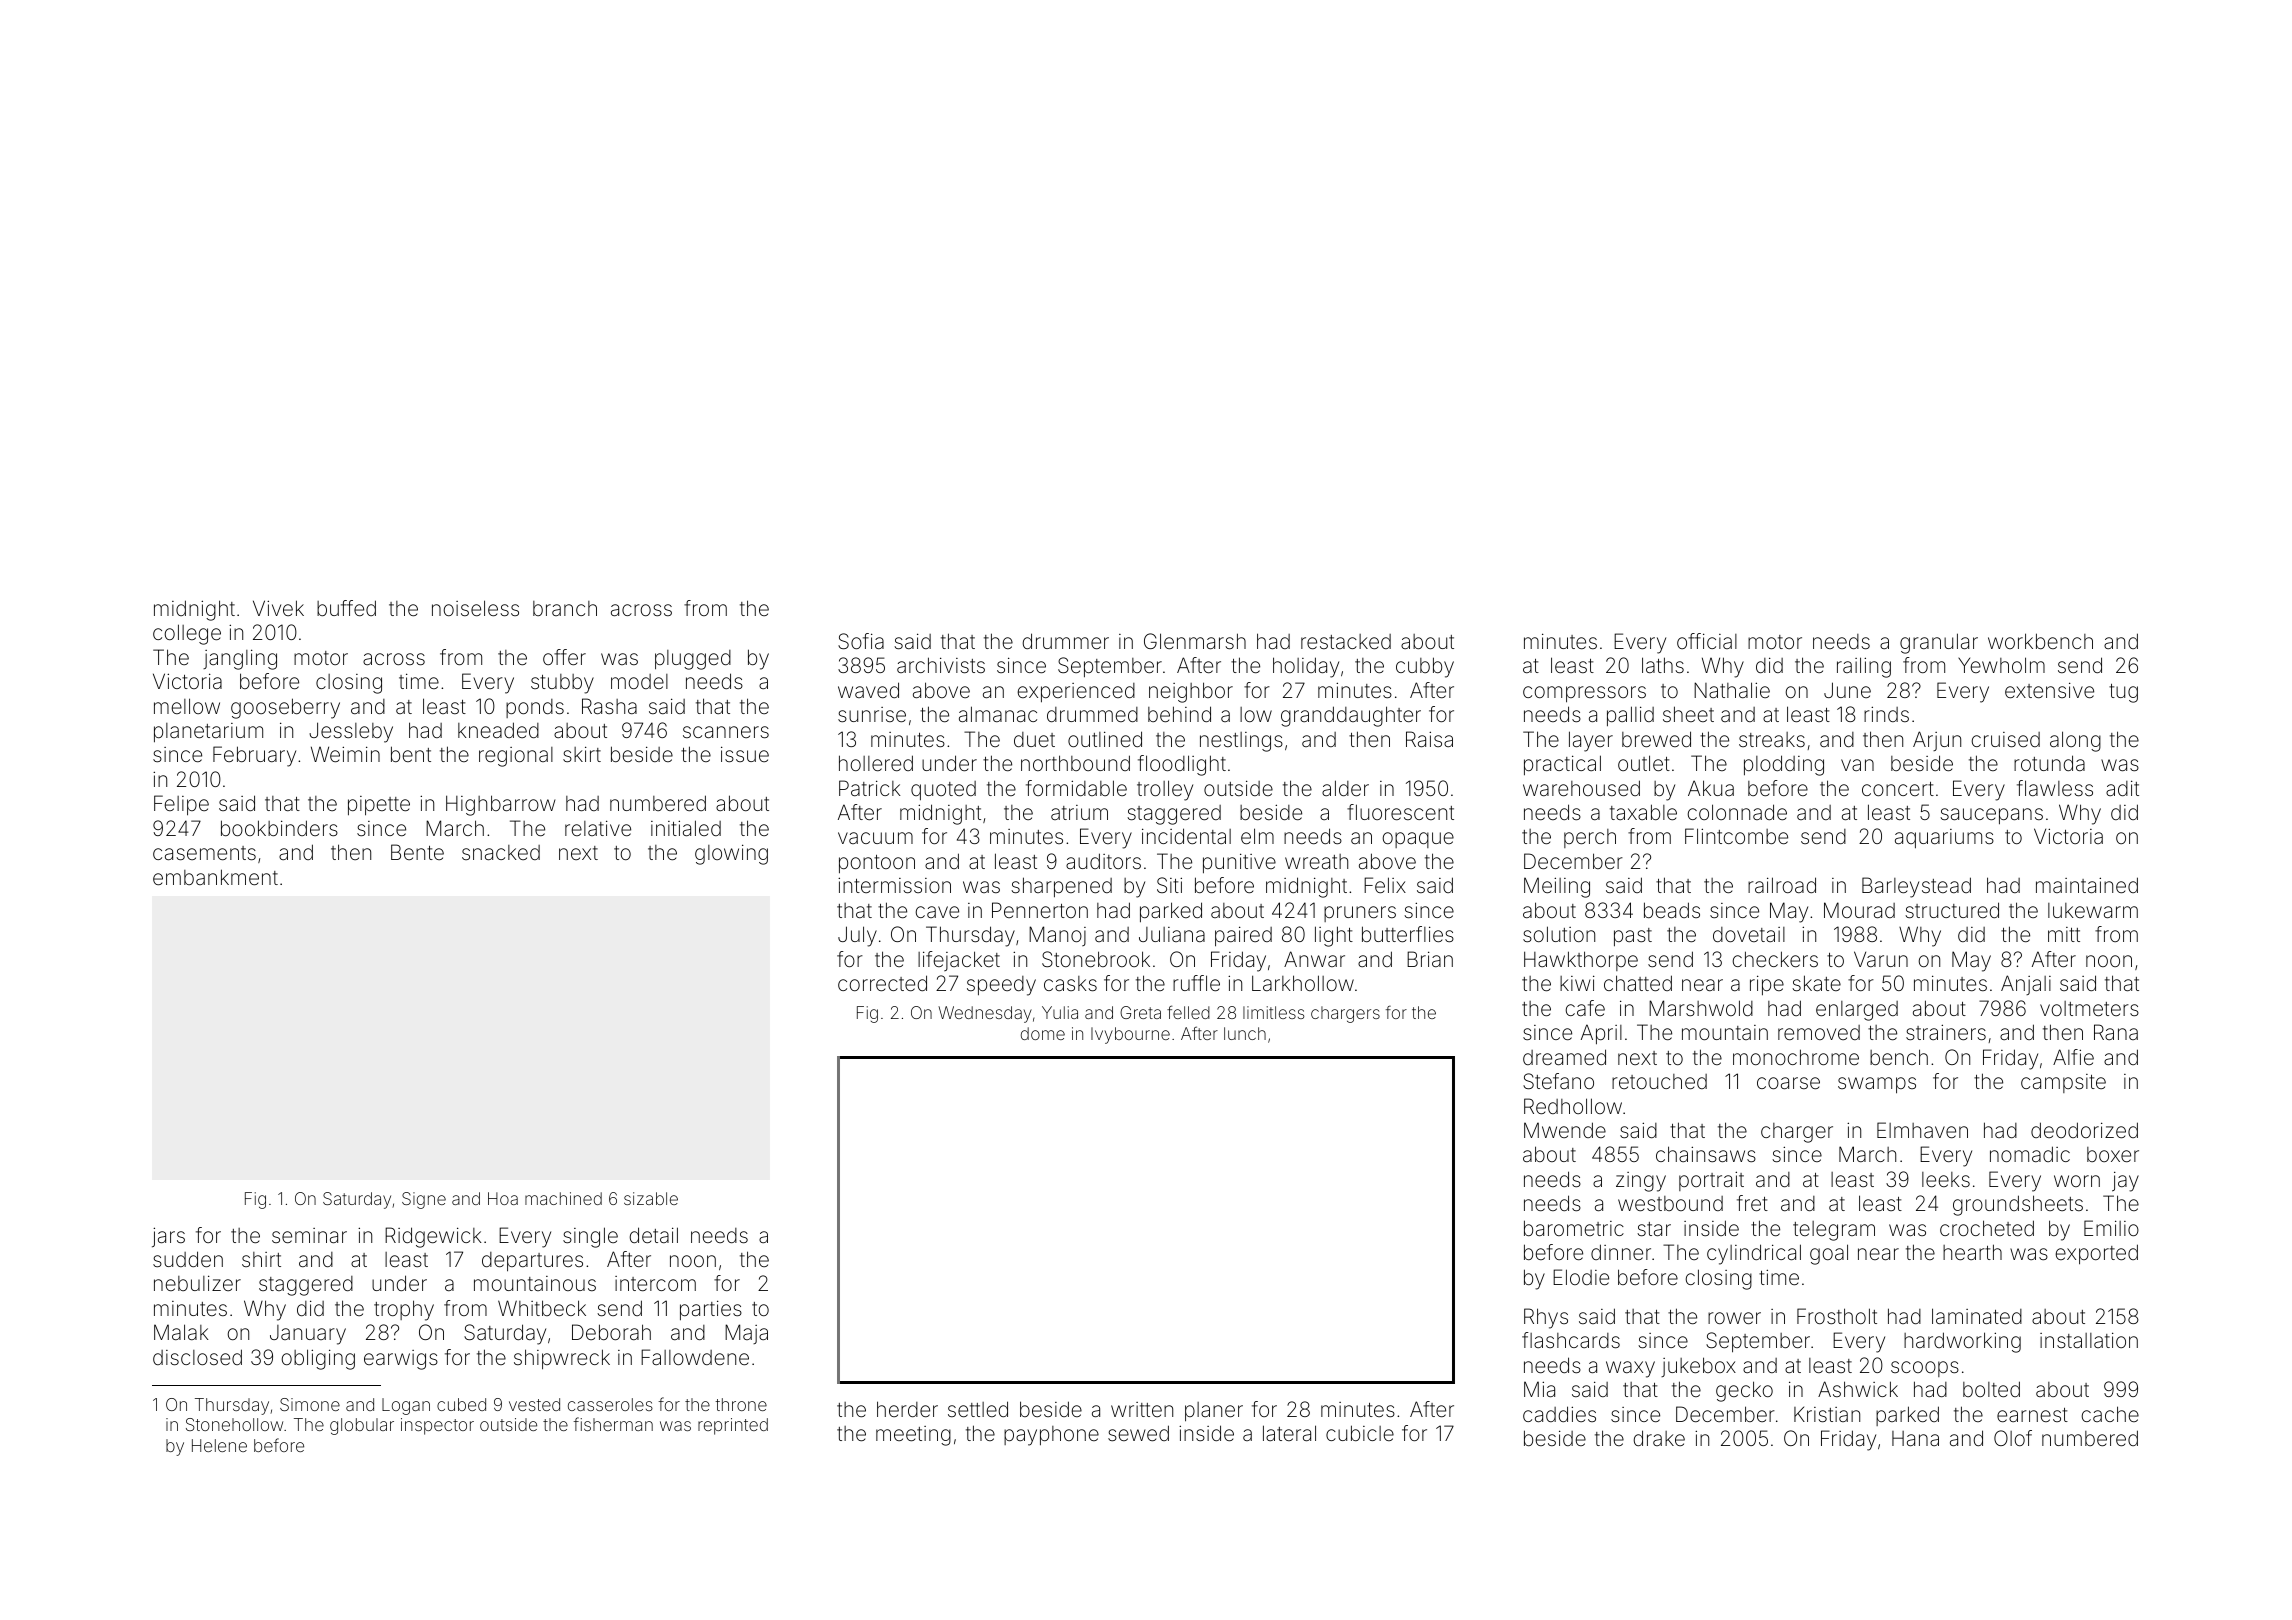 The height and width of the image is (1620, 2292). Describe the element at coordinates (1539, 1389) in the image. I see `Mia` at that location.
